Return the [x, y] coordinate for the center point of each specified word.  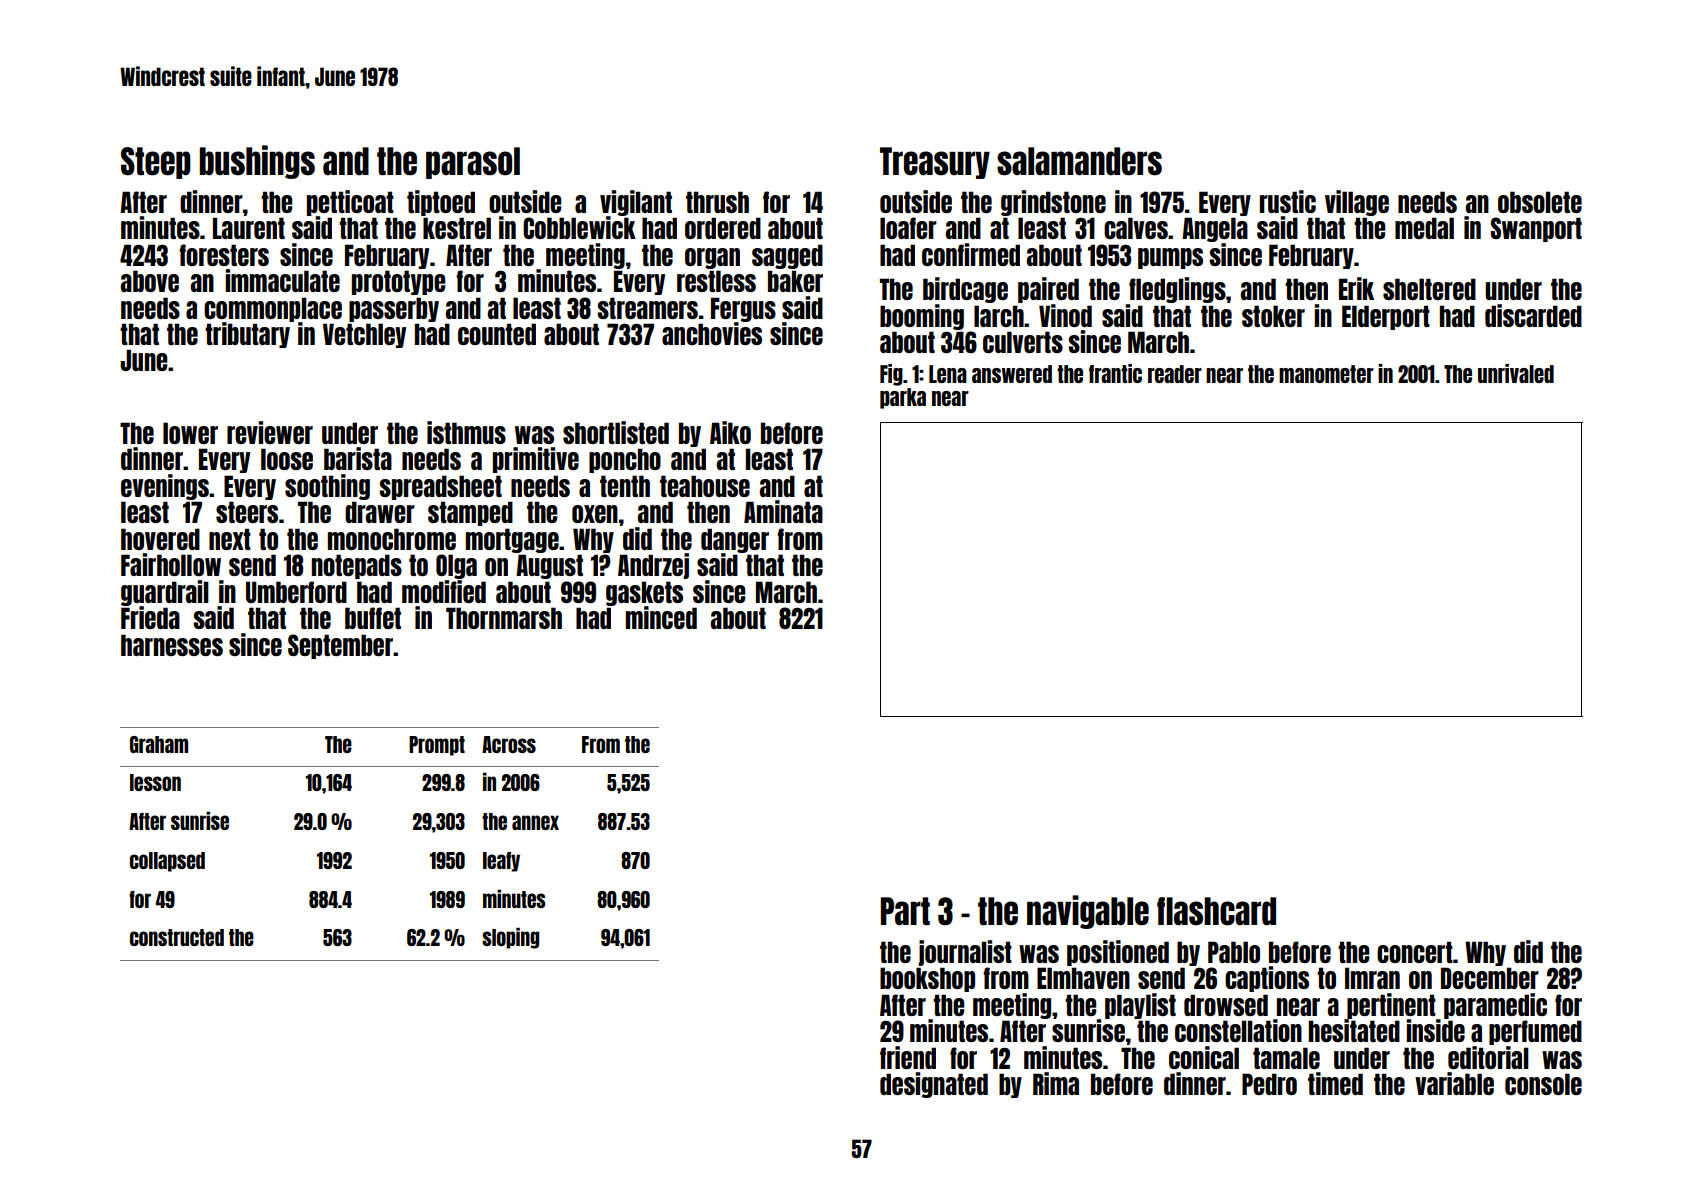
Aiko [730, 432]
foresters [224, 255]
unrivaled [1516, 373]
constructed [177, 937]
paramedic [1495, 1006]
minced [661, 617]
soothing [327, 487]
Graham [159, 744]
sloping [510, 938]
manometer [1326, 374]
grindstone [1053, 203]
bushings [257, 162]
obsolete [1540, 202]
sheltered [1429, 289]
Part [905, 911]
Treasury [935, 163]
